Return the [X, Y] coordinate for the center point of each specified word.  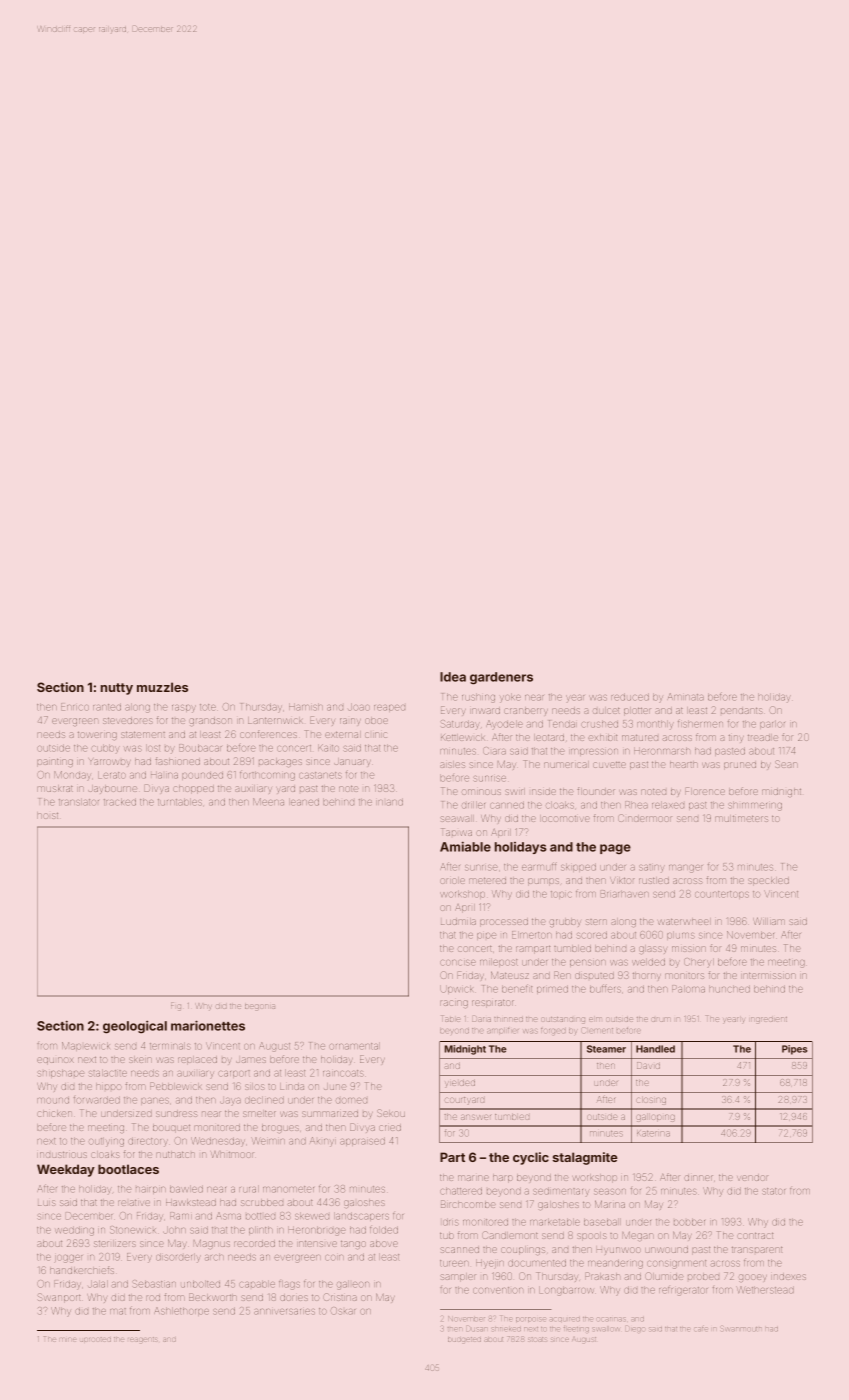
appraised [362, 1142]
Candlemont [510, 1235]
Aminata [686, 697]
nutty [117, 689]
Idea [453, 677]
